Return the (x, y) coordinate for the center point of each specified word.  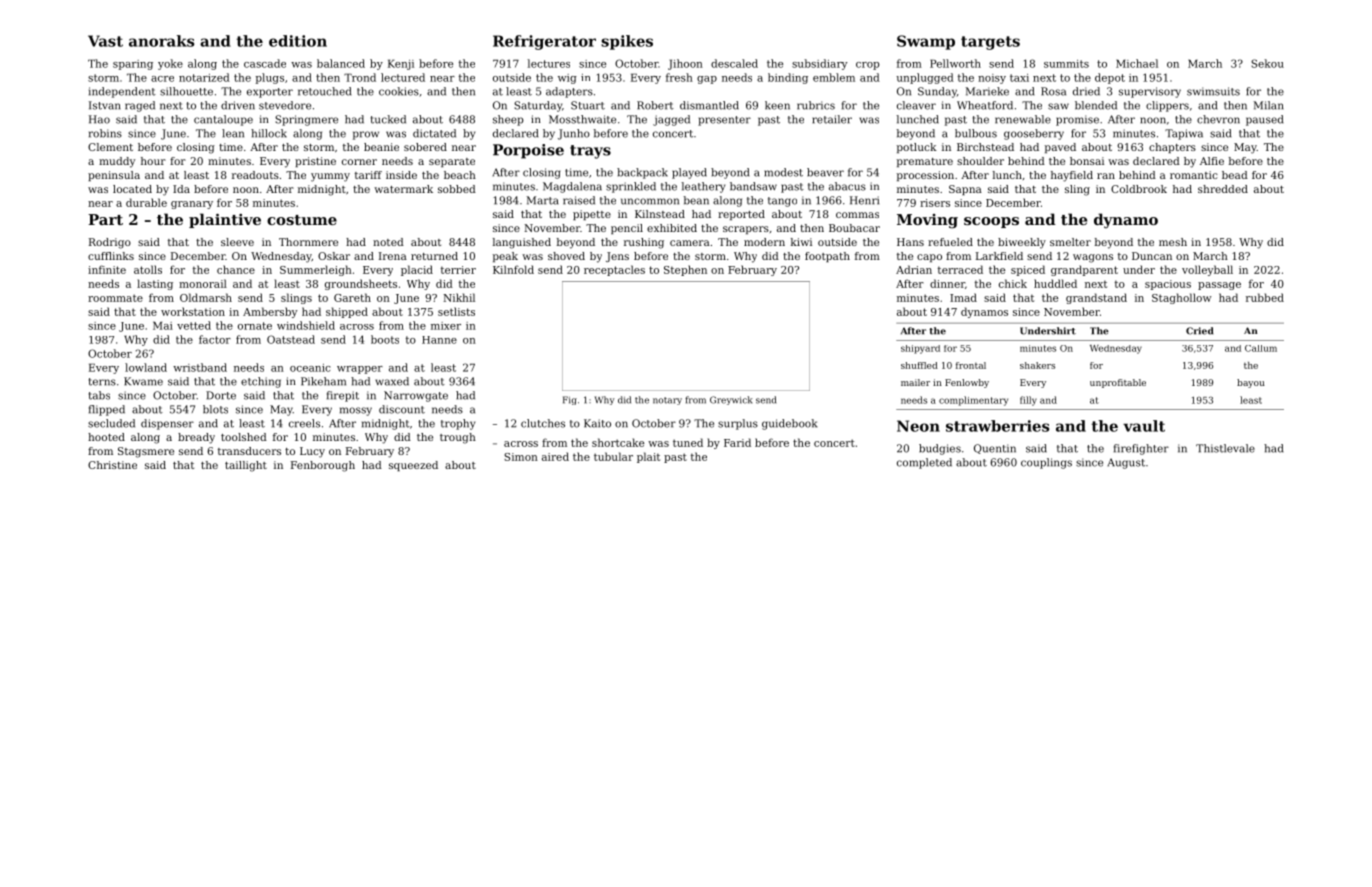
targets (990, 43)
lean (233, 133)
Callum (1261, 348)
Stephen (685, 270)
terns (102, 382)
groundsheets (361, 284)
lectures (549, 63)
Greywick (731, 400)
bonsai (1087, 161)
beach (460, 175)
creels (304, 423)
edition (298, 41)
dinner (947, 283)
